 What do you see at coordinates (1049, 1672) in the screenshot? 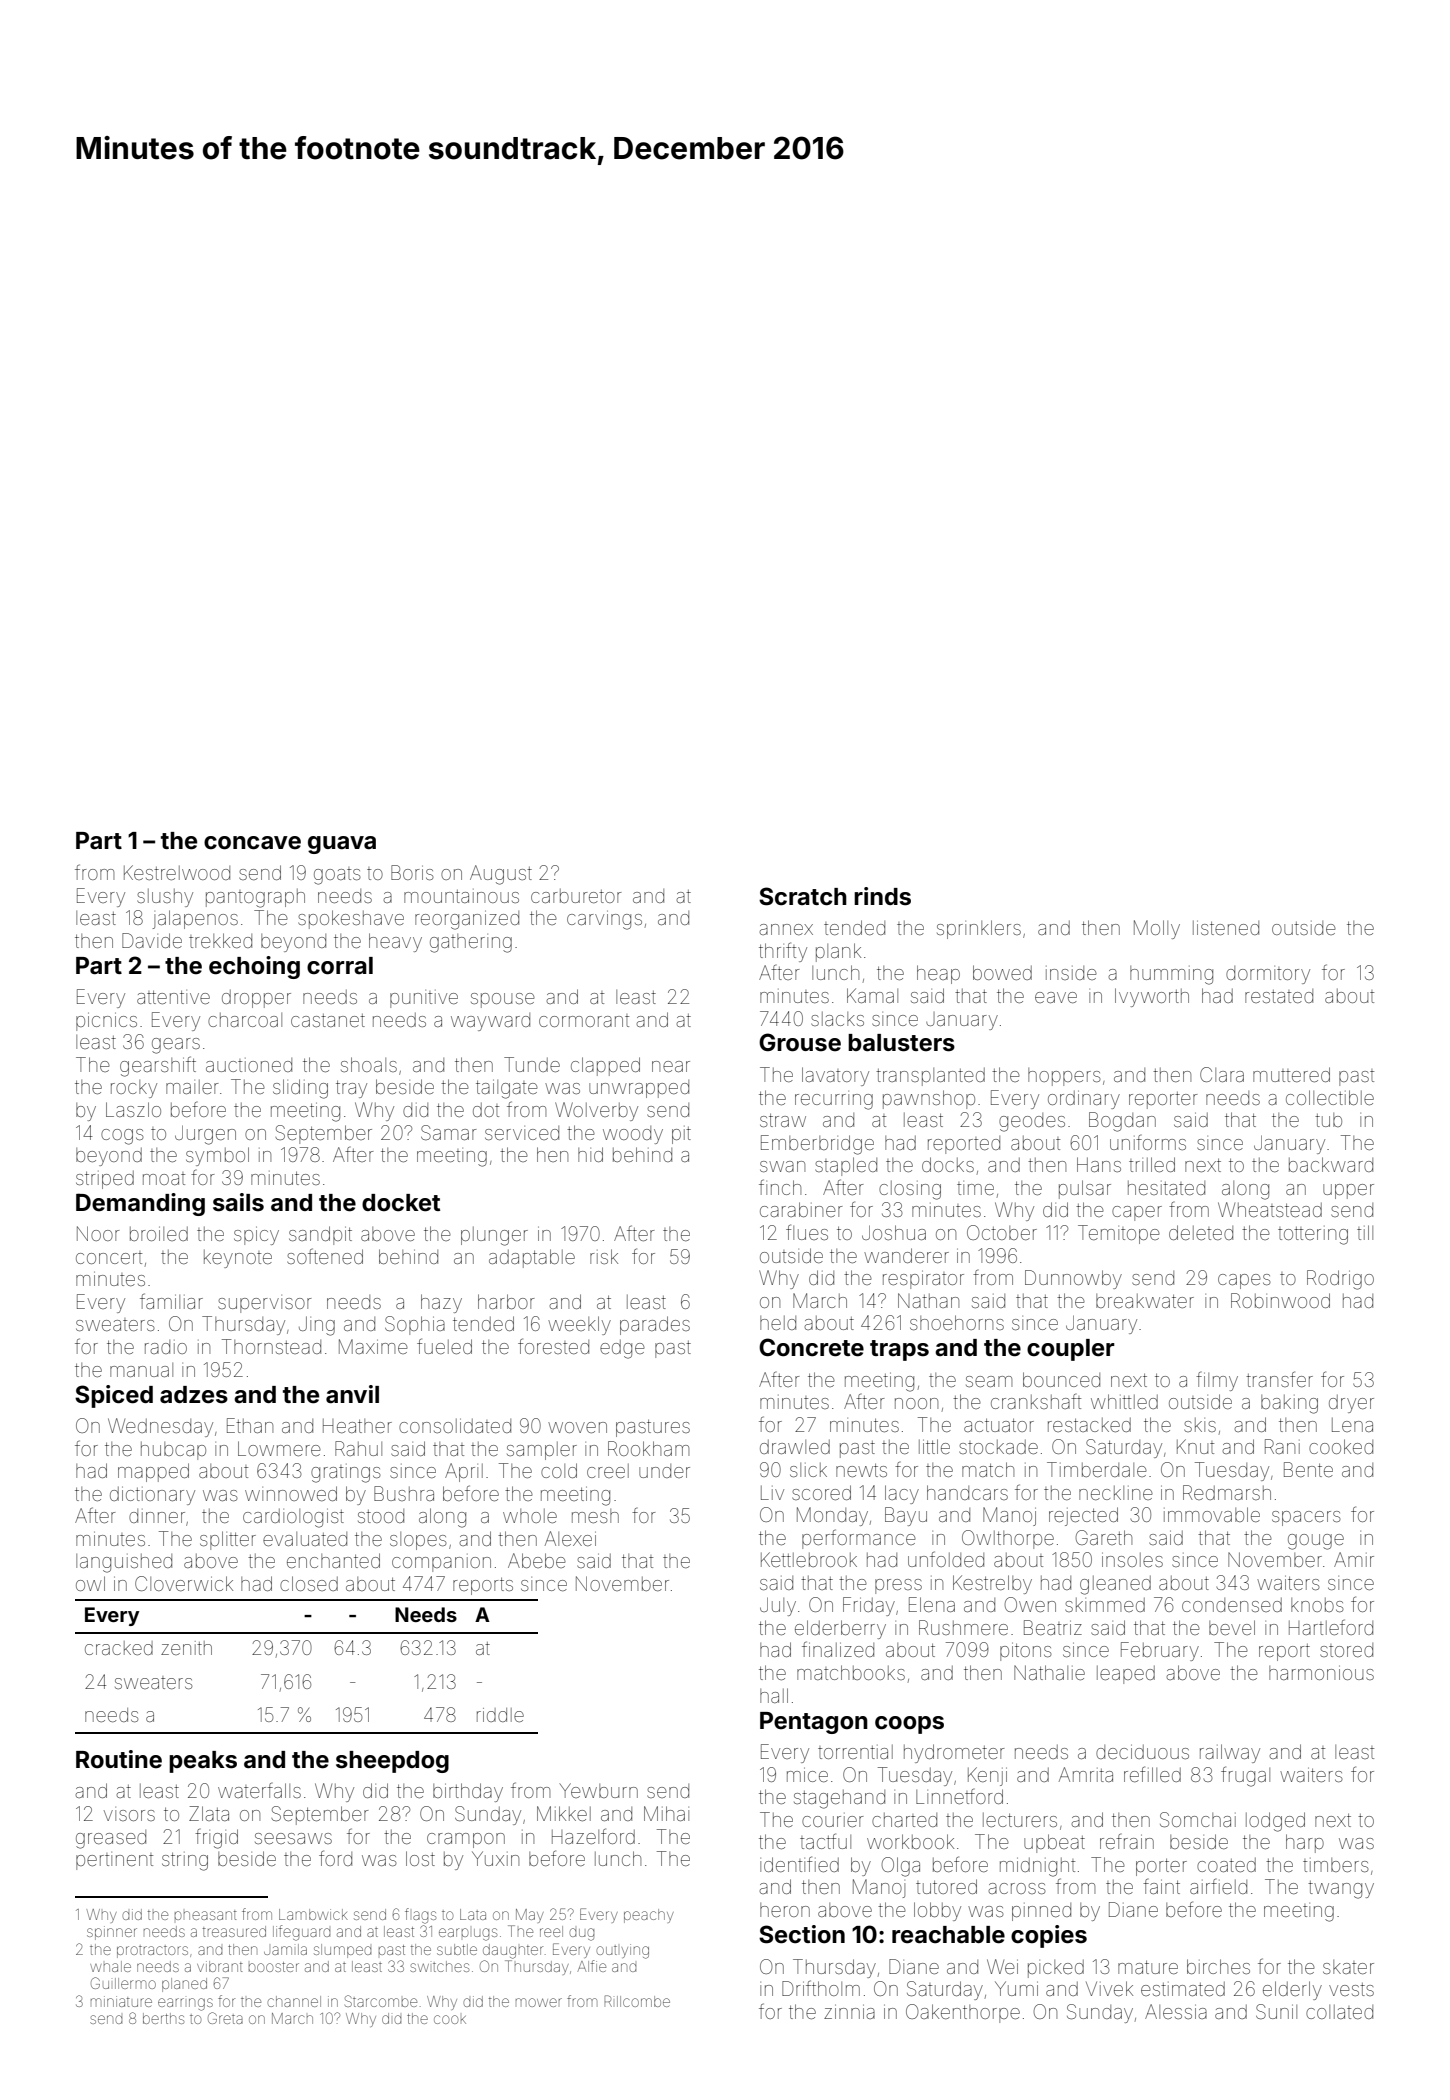
I see `Nathalie` at bounding box center [1049, 1672].
